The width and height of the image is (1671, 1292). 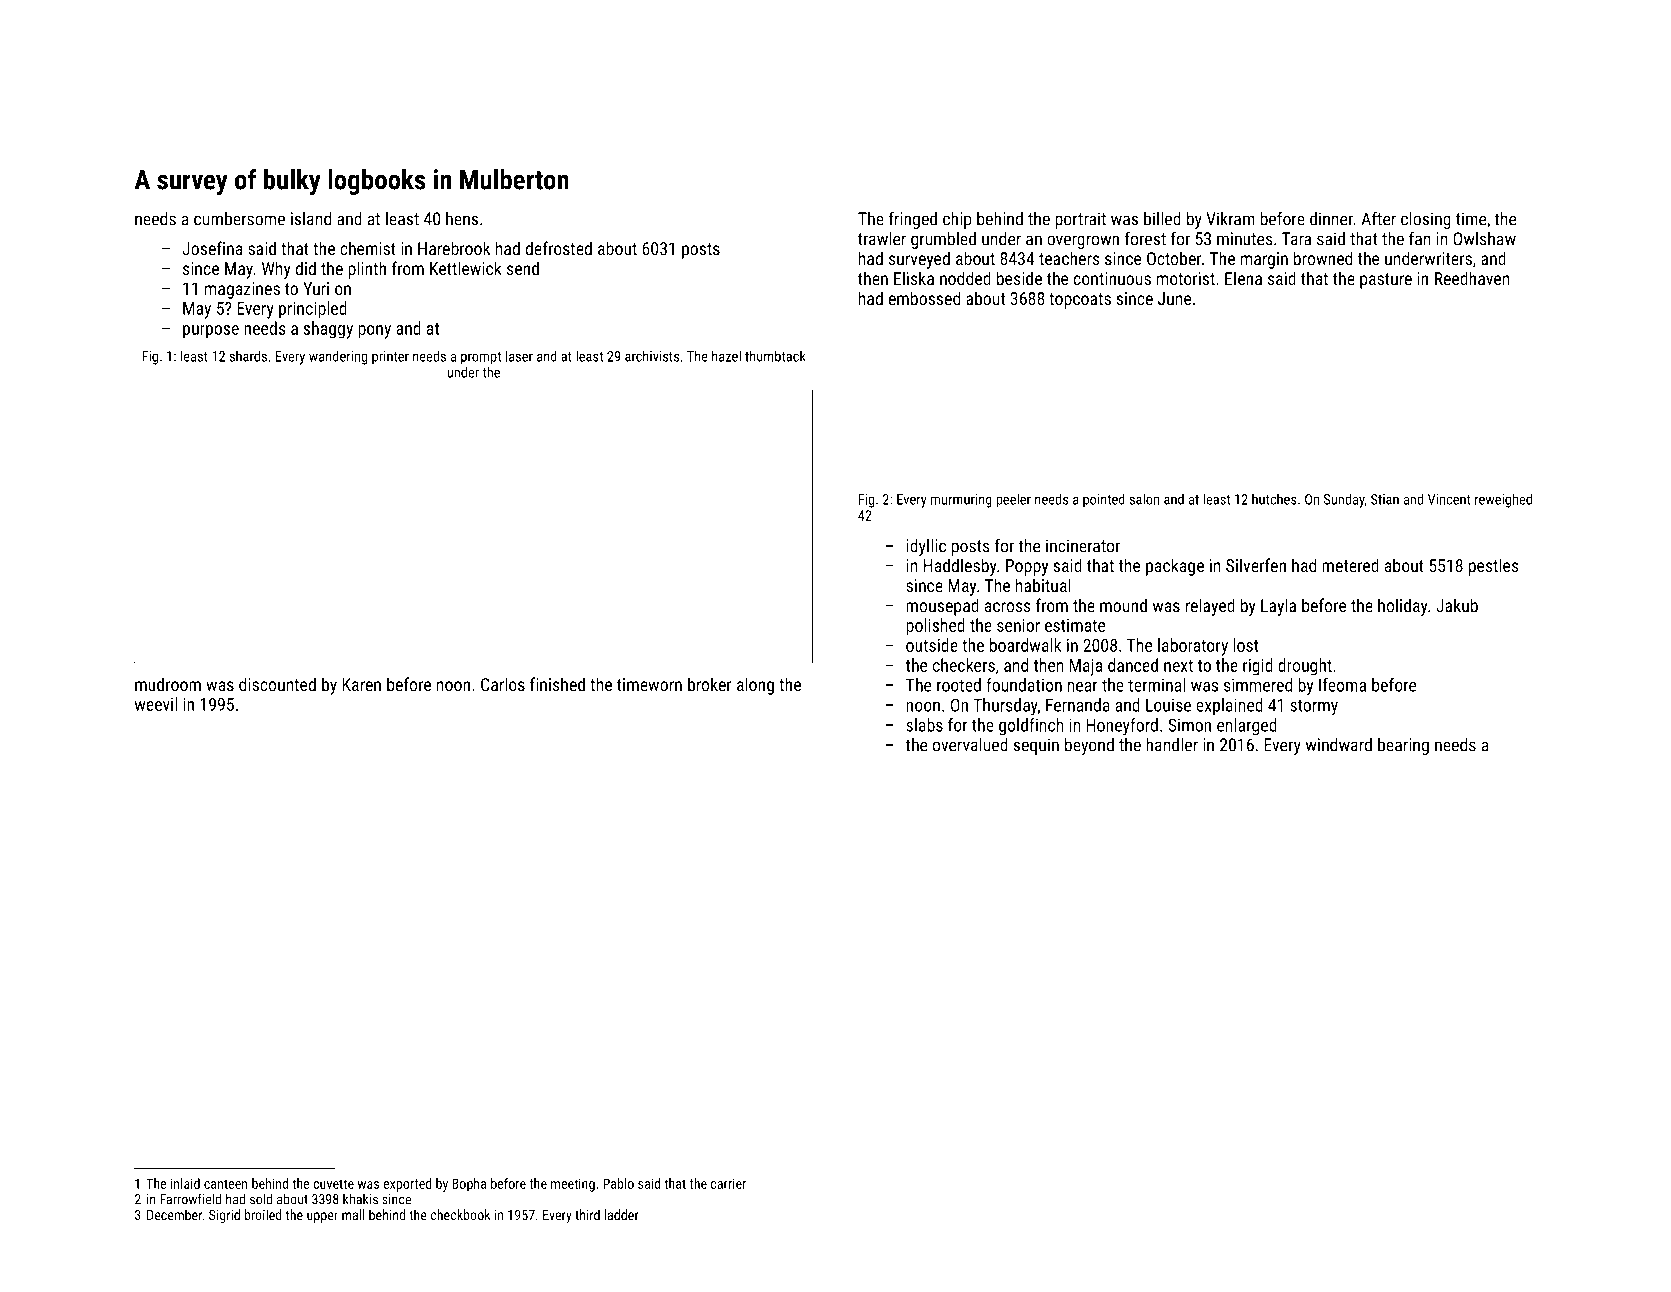 What do you see at coordinates (460, 1214) in the image?
I see `checkbook` at bounding box center [460, 1214].
